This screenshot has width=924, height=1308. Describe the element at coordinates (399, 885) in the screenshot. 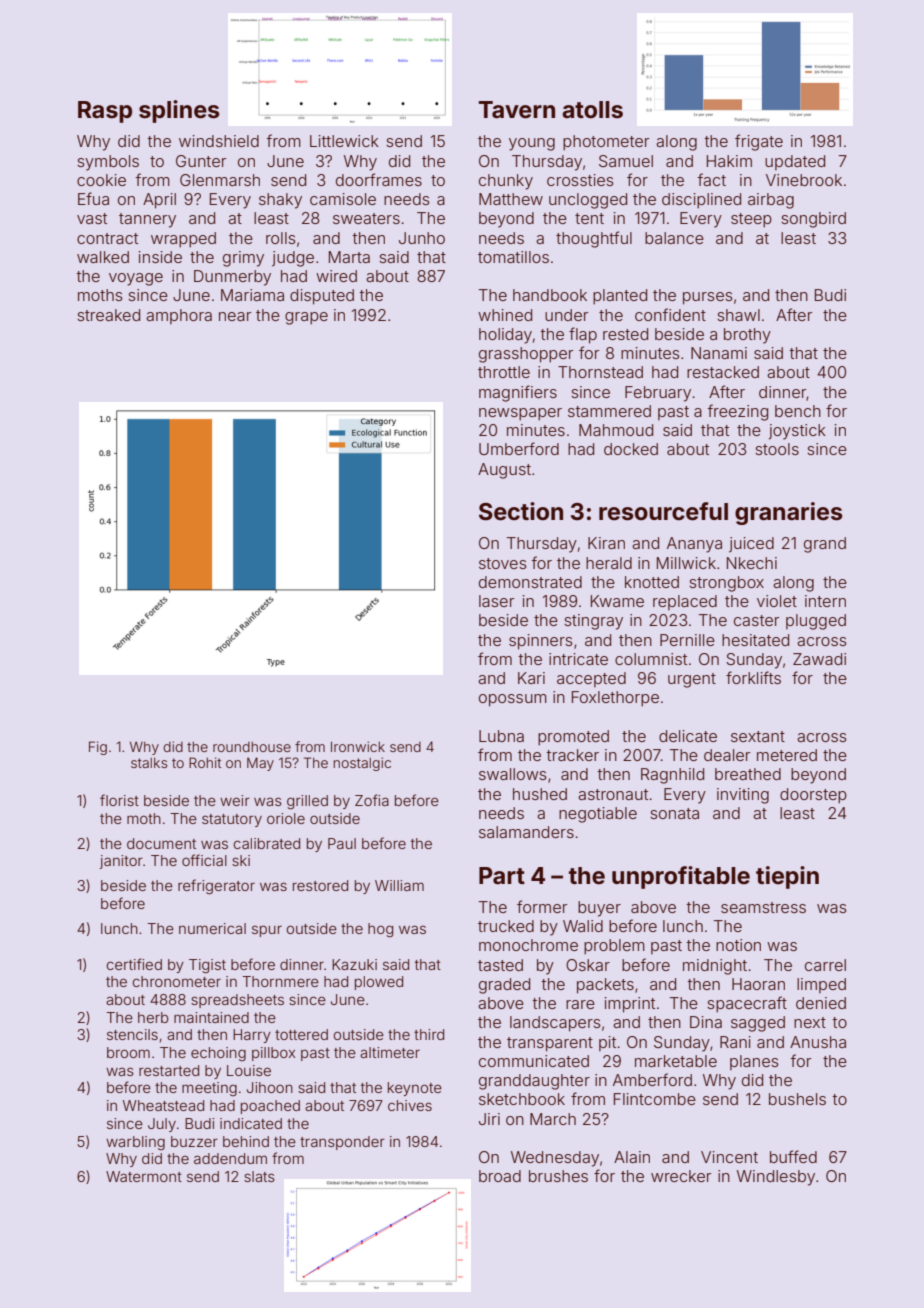

I see `William` at that location.
